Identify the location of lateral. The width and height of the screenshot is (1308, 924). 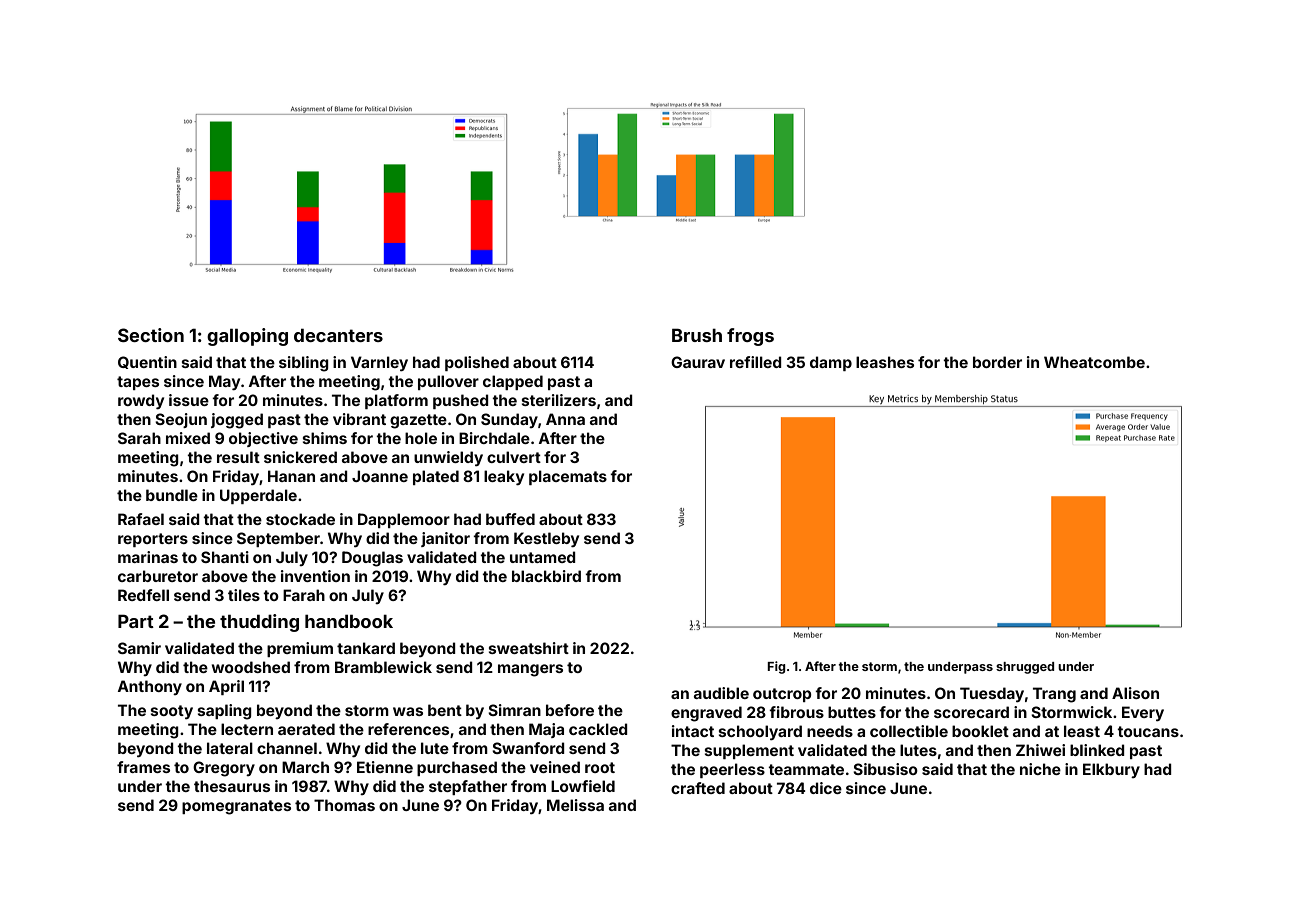
(230, 748).
